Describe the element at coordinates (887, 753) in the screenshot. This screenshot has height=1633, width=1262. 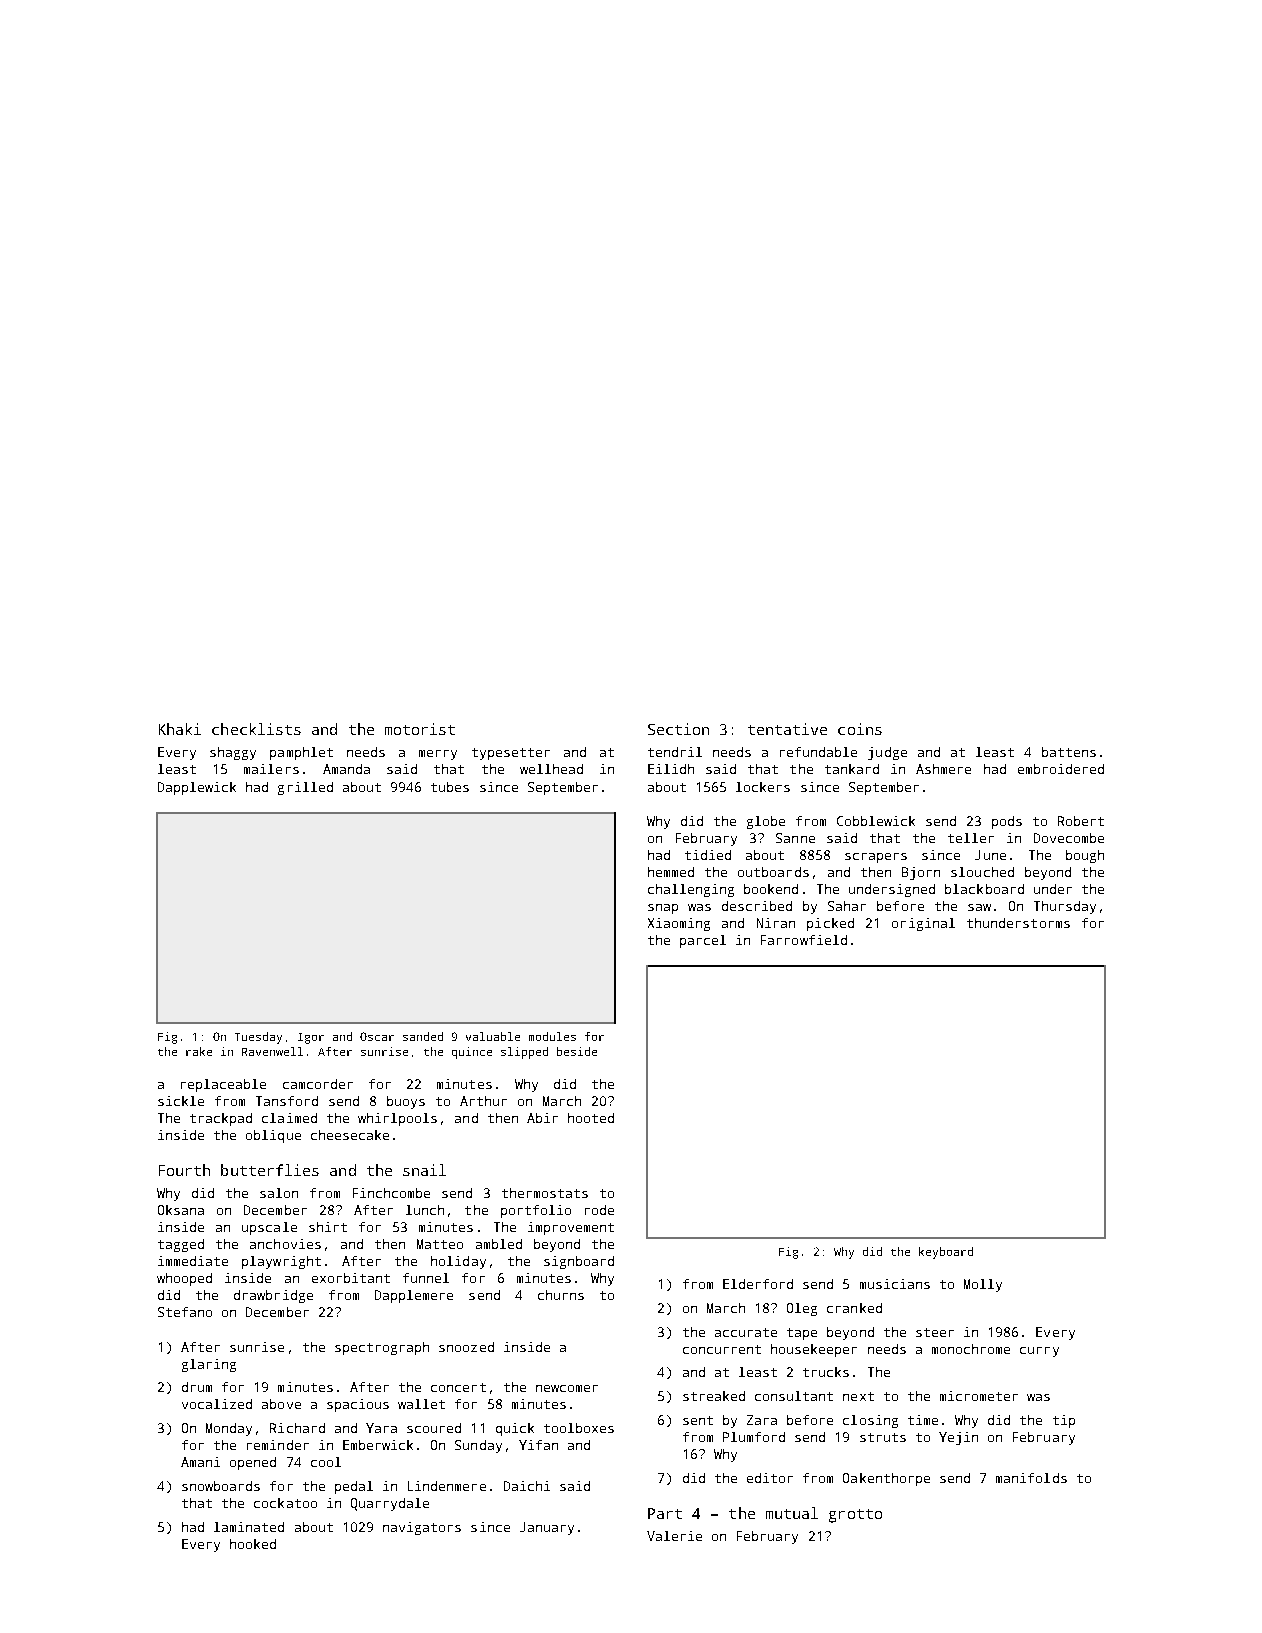
I see `judge` at that location.
